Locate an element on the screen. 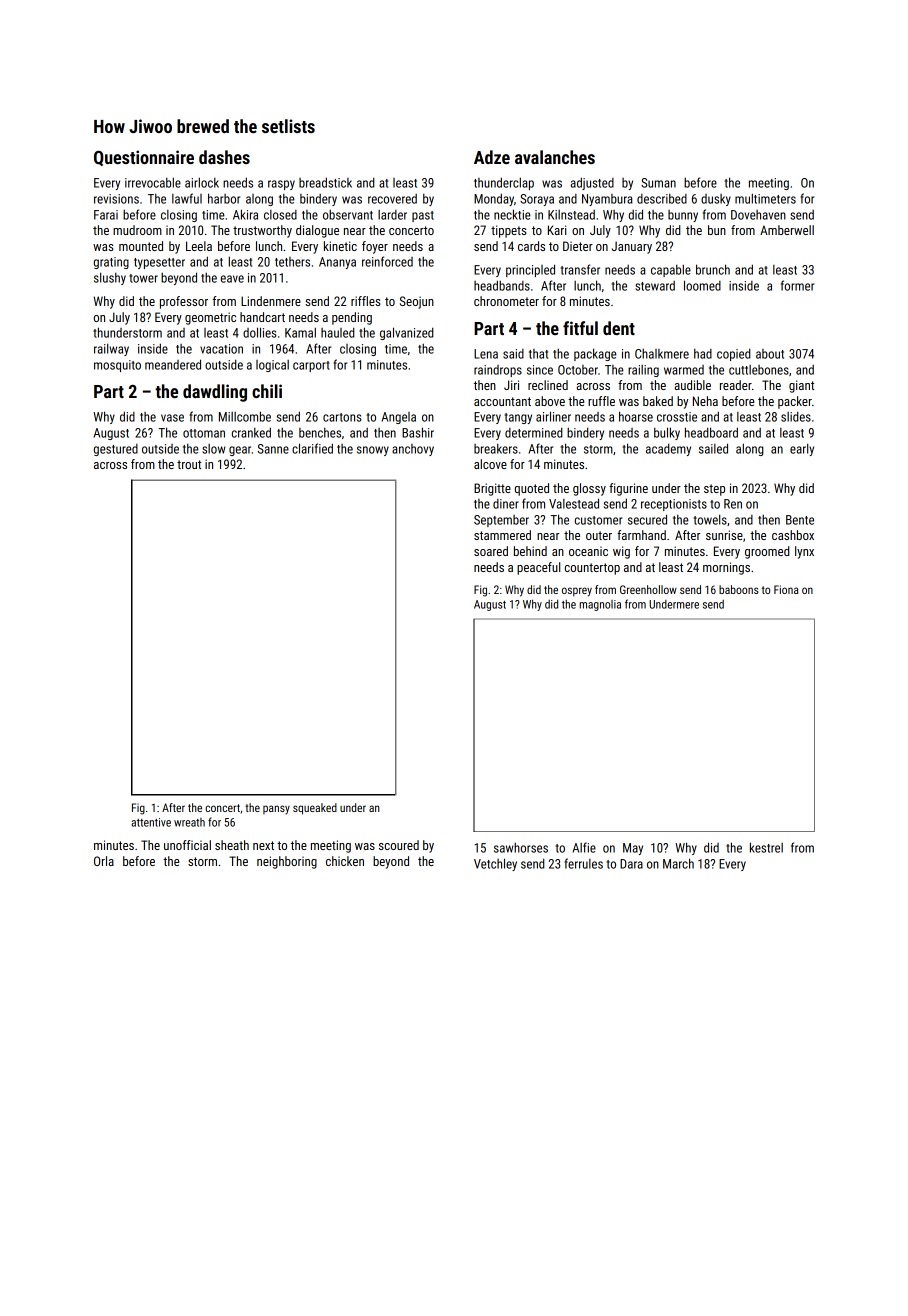 The width and height of the screenshot is (908, 1316). Adze is located at coordinates (492, 157).
